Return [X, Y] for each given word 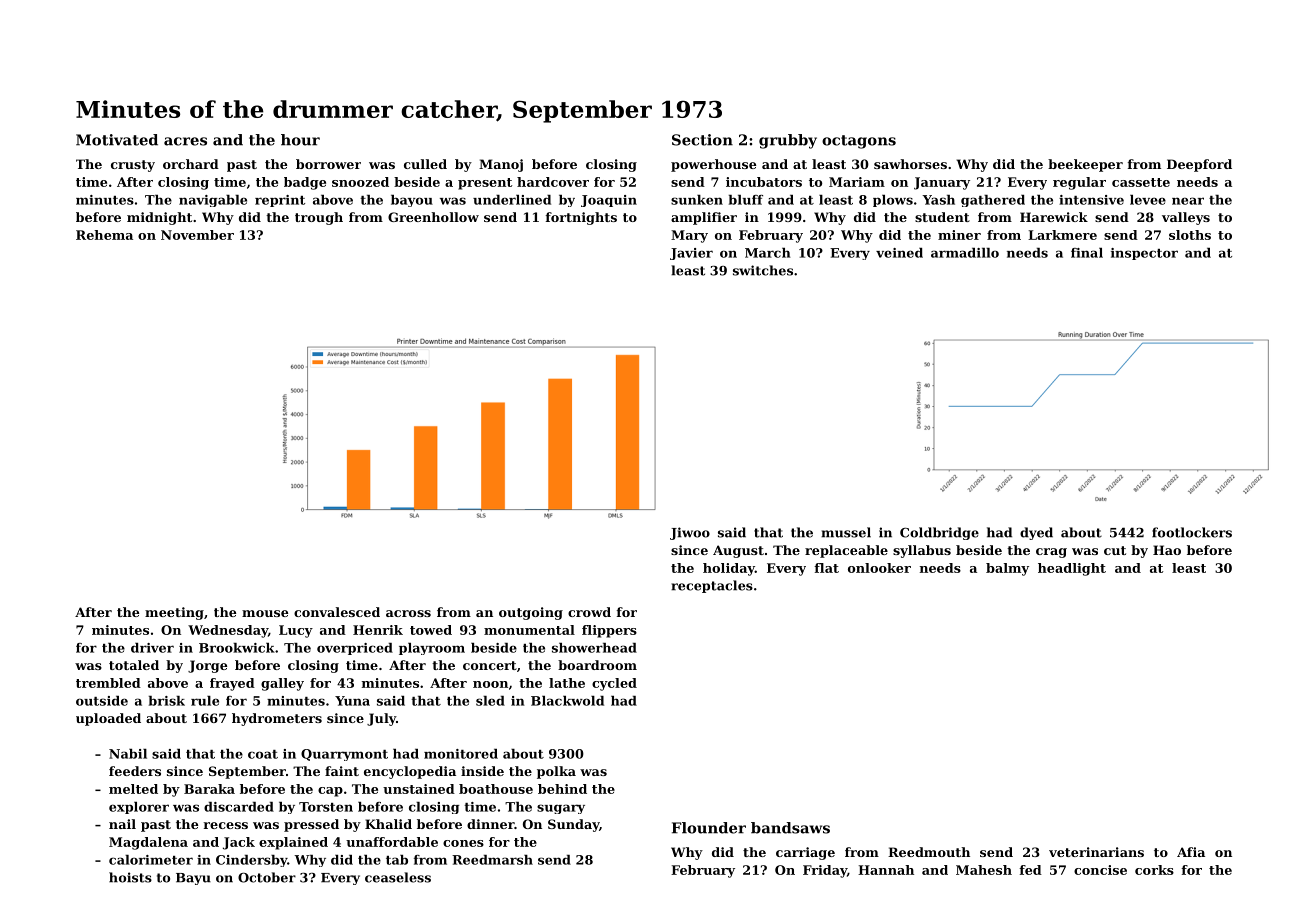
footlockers [1192, 532]
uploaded [108, 719]
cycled [614, 684]
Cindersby [251, 861]
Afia [1191, 852]
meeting [174, 613]
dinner [490, 824]
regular [1079, 183]
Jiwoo [690, 533]
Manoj [501, 165]
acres [185, 141]
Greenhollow [433, 217]
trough [319, 218]
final [1087, 253]
